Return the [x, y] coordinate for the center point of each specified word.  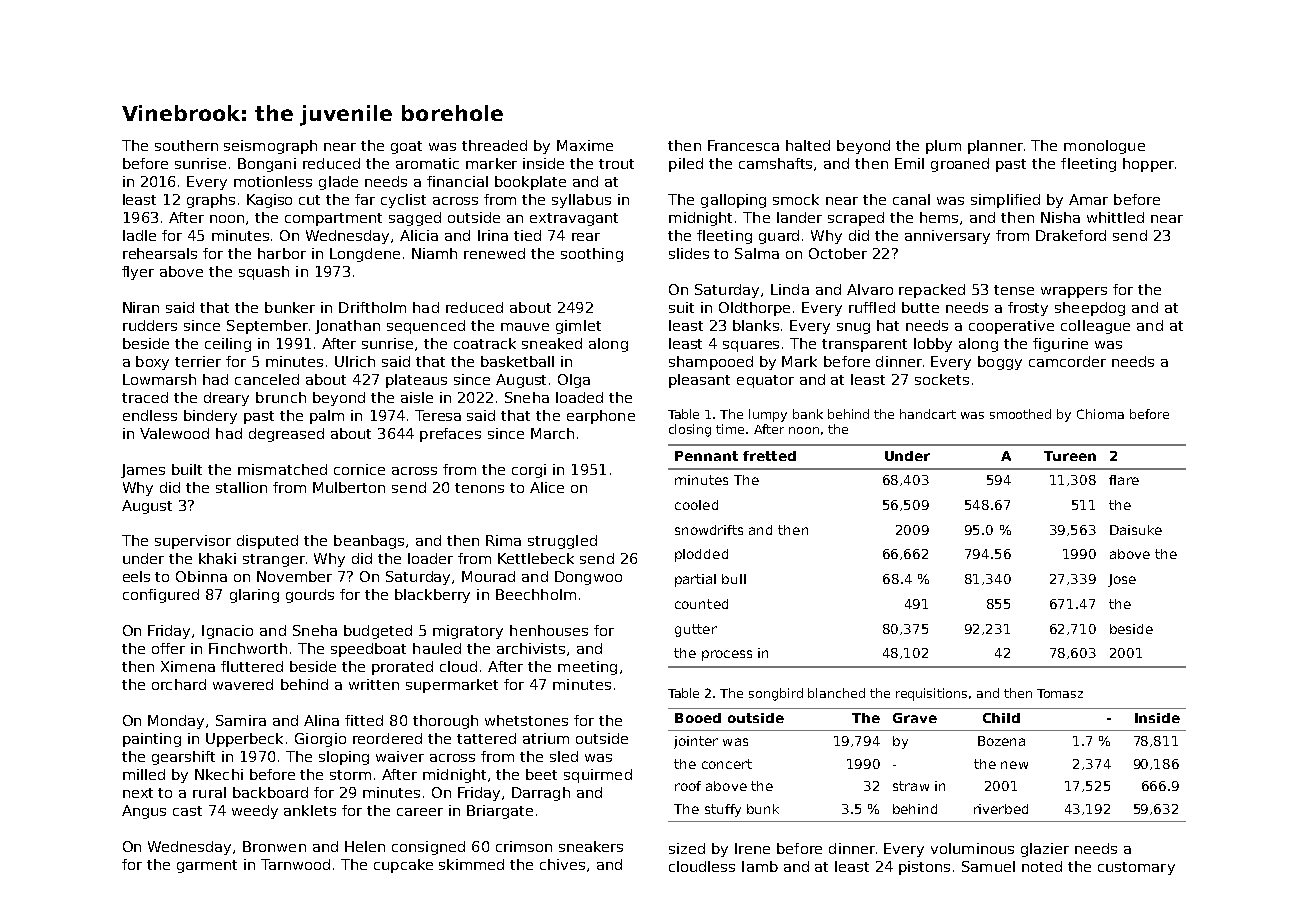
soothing [592, 255]
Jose [1122, 580]
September [267, 327]
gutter [696, 630]
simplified [1005, 201]
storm [350, 775]
